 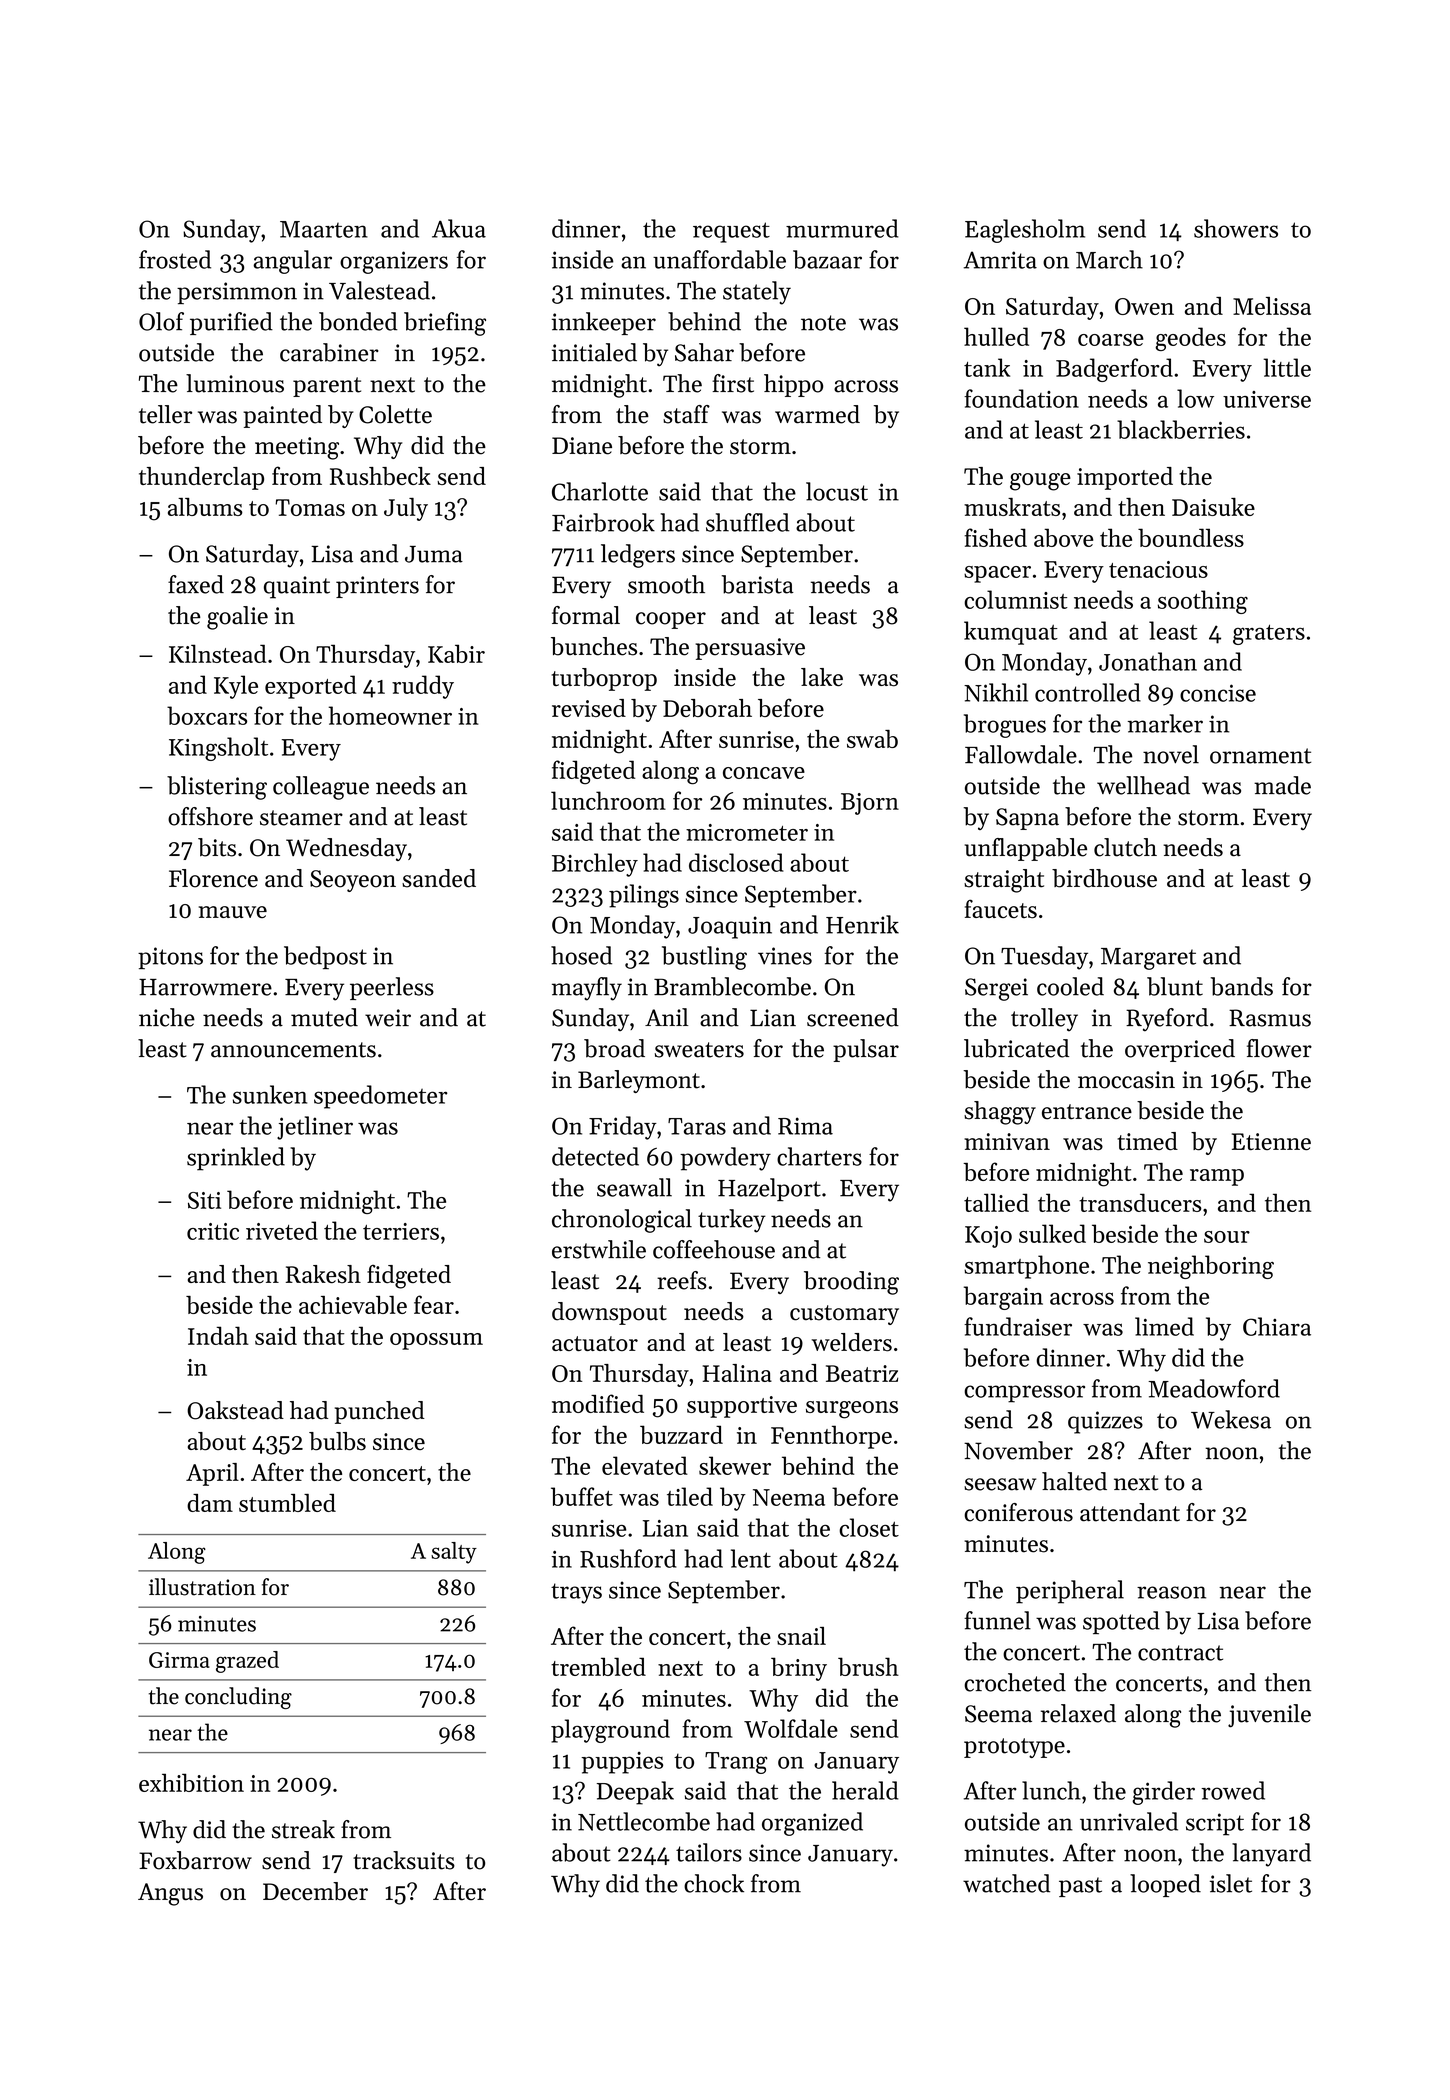 I want to click on bulbs, so click(x=337, y=1441).
